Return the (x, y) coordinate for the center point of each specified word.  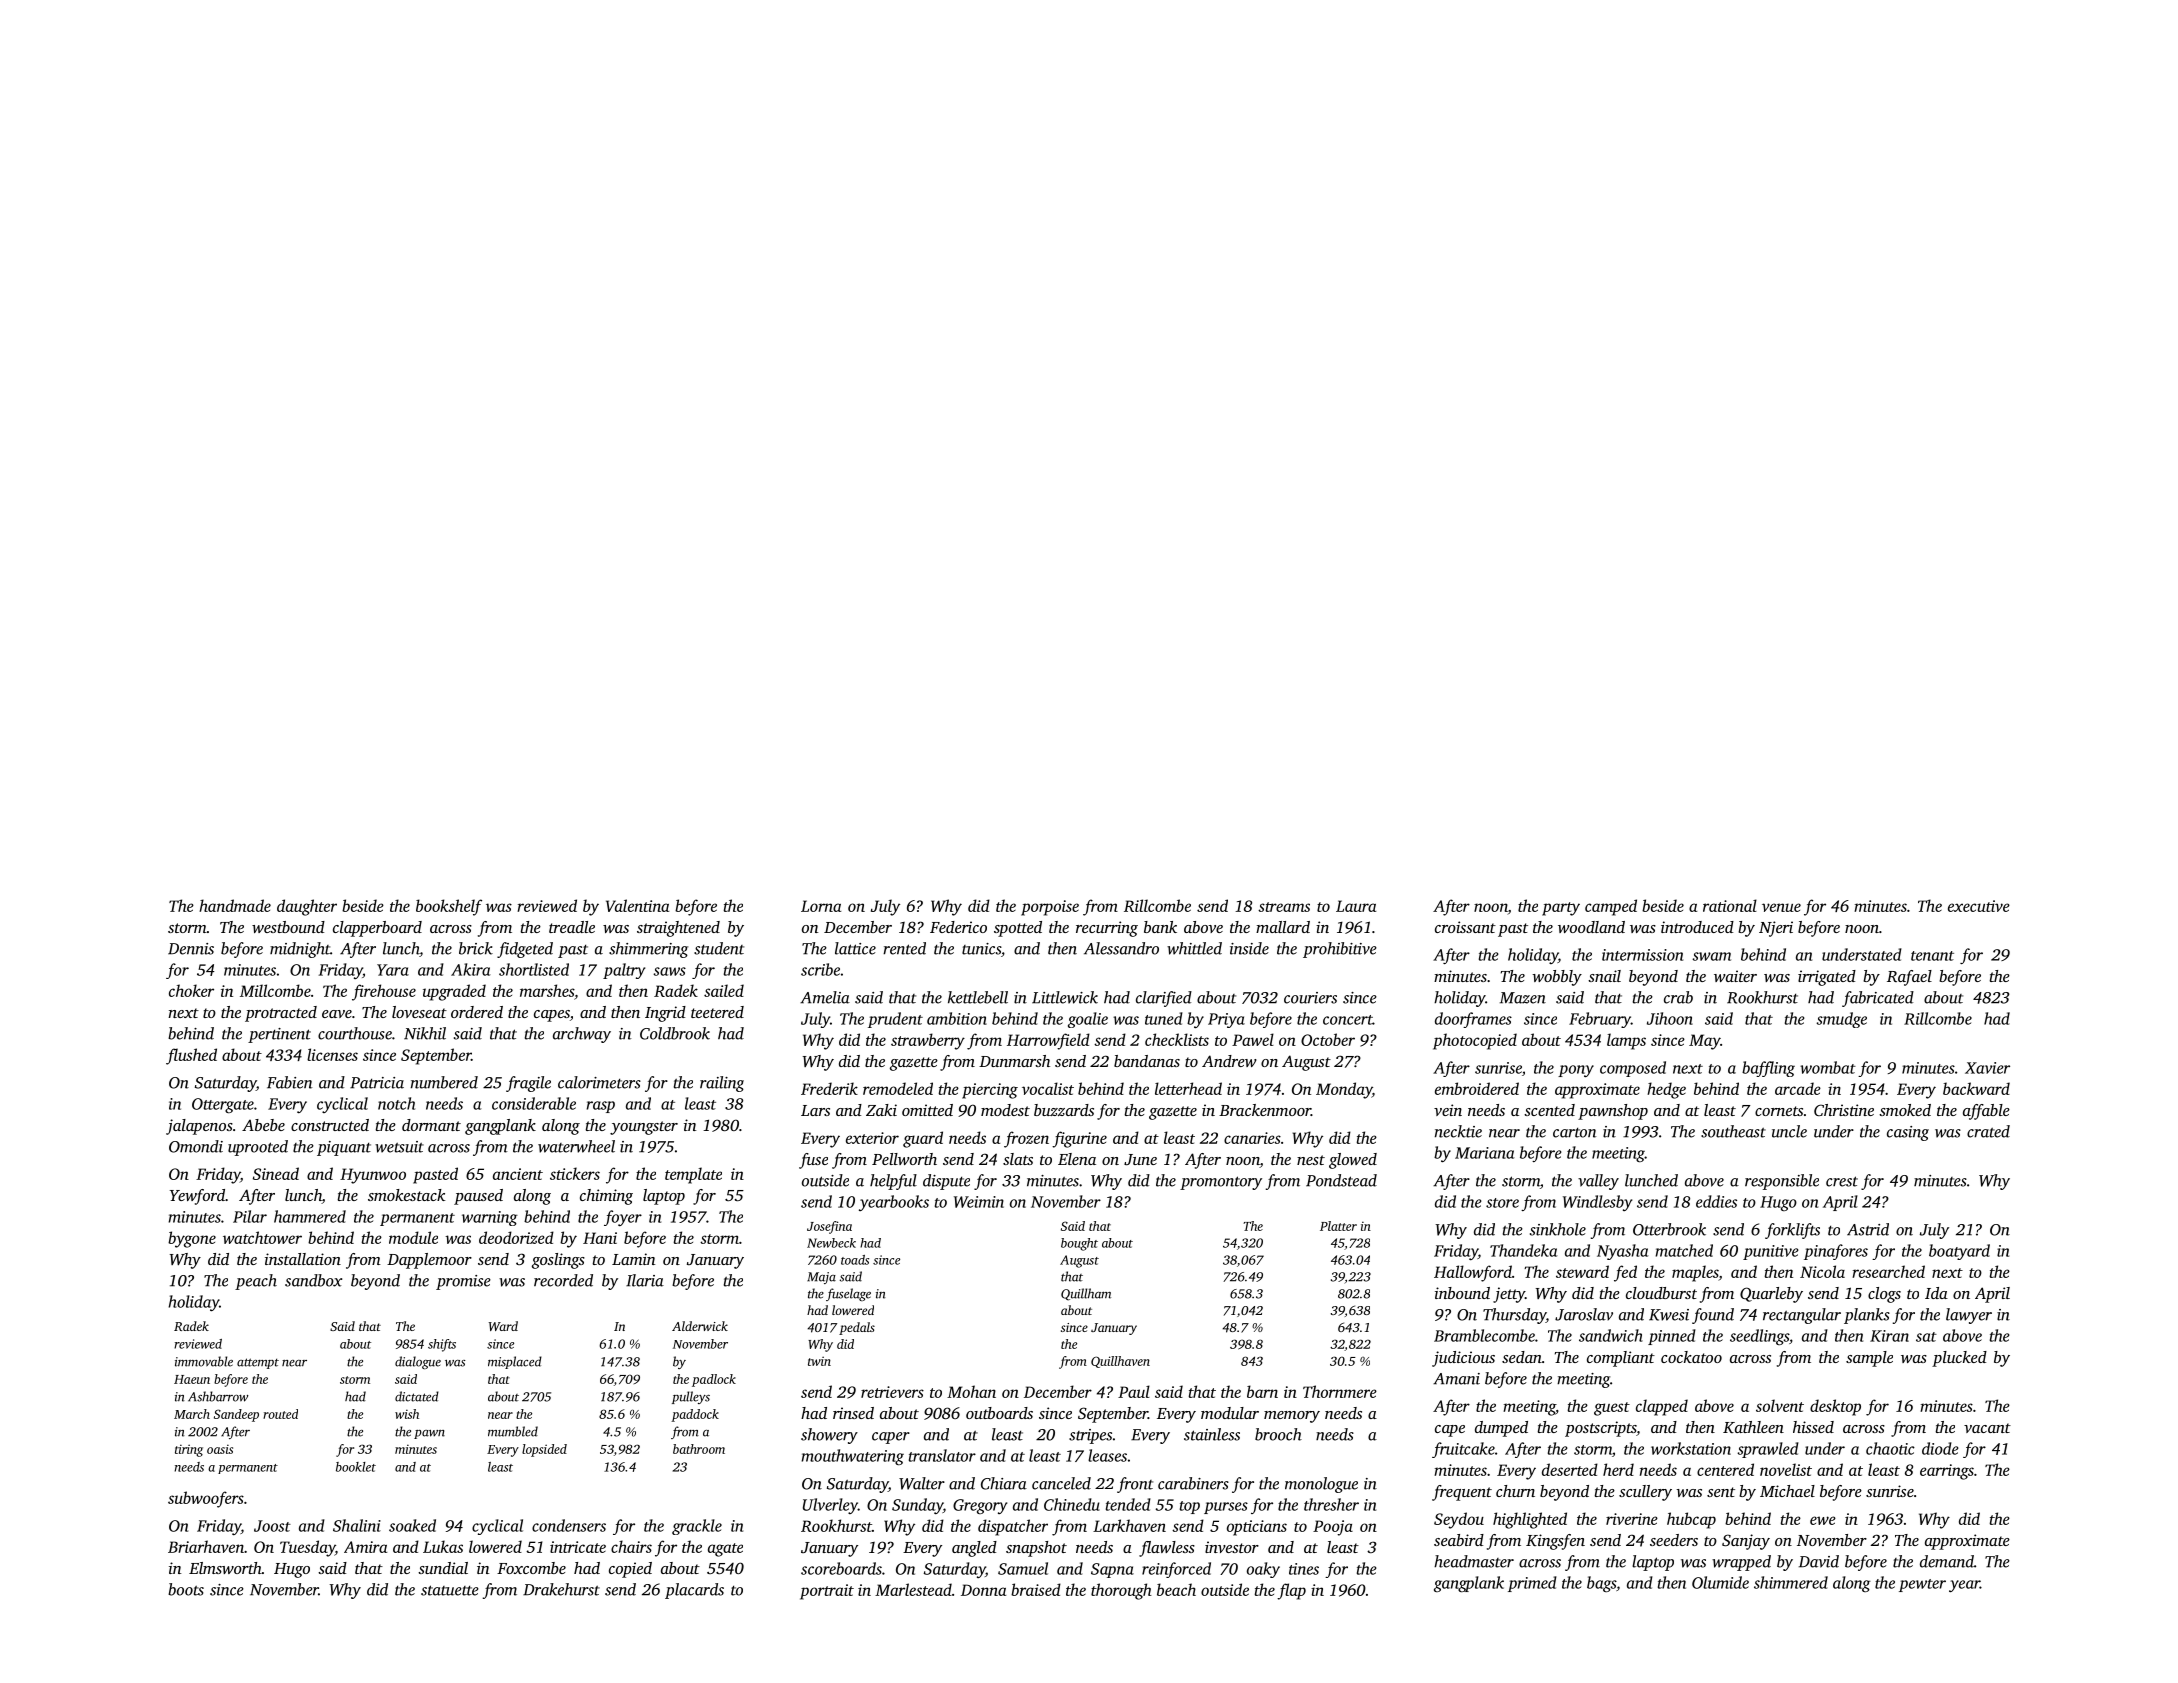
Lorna (821, 906)
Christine (1844, 1110)
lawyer (1969, 1316)
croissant (1465, 927)
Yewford (197, 1197)
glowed (1353, 1161)
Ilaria (645, 1280)
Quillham (1086, 1294)
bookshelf (449, 907)
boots (186, 1589)
